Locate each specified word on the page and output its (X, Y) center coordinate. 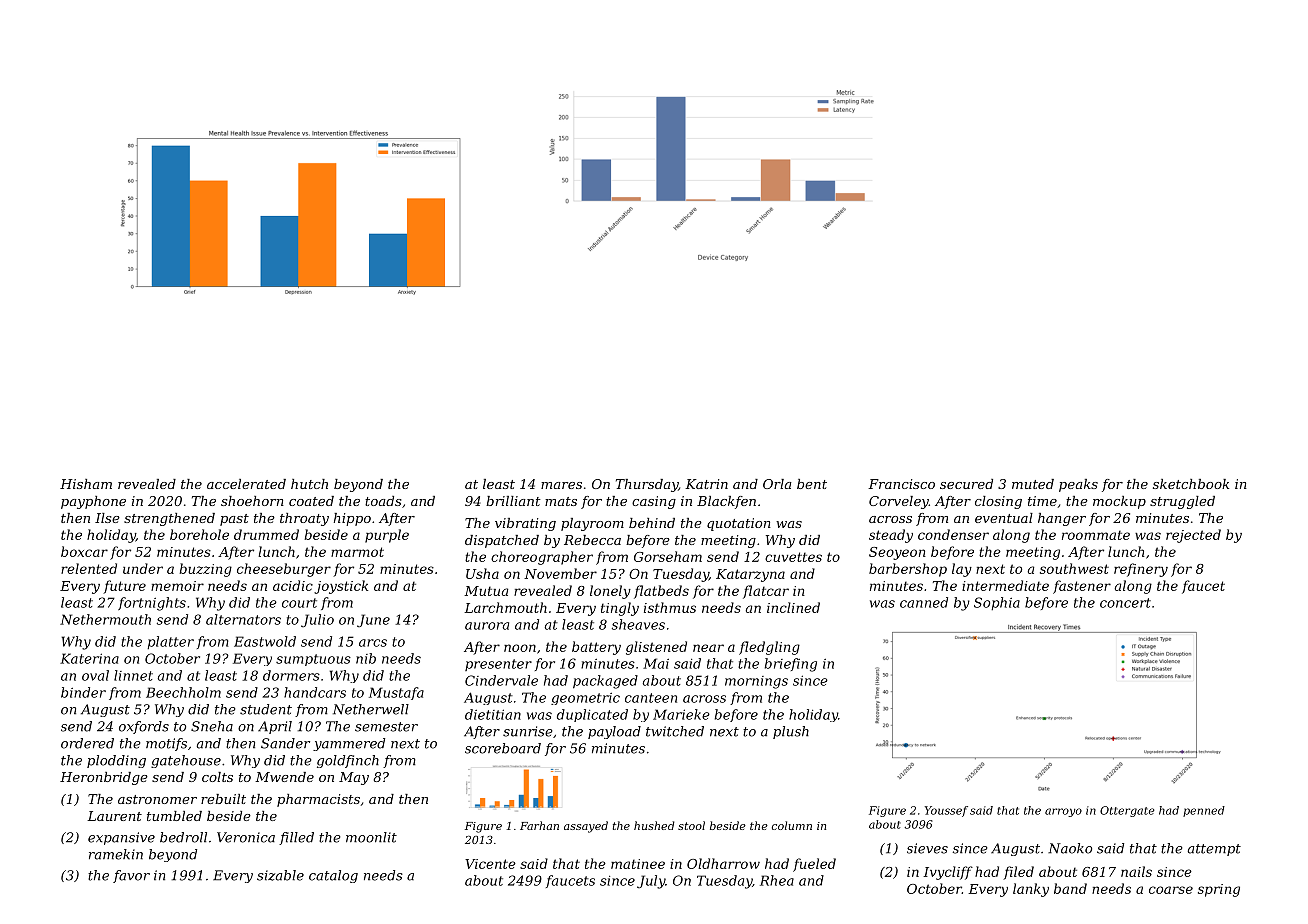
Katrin (706, 484)
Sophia (997, 603)
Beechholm (183, 692)
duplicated (592, 715)
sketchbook (1191, 484)
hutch (309, 484)
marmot (357, 552)
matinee (638, 864)
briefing (791, 665)
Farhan (539, 825)
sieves (927, 848)
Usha (482, 573)
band (1070, 888)
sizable (280, 875)
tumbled (174, 816)
